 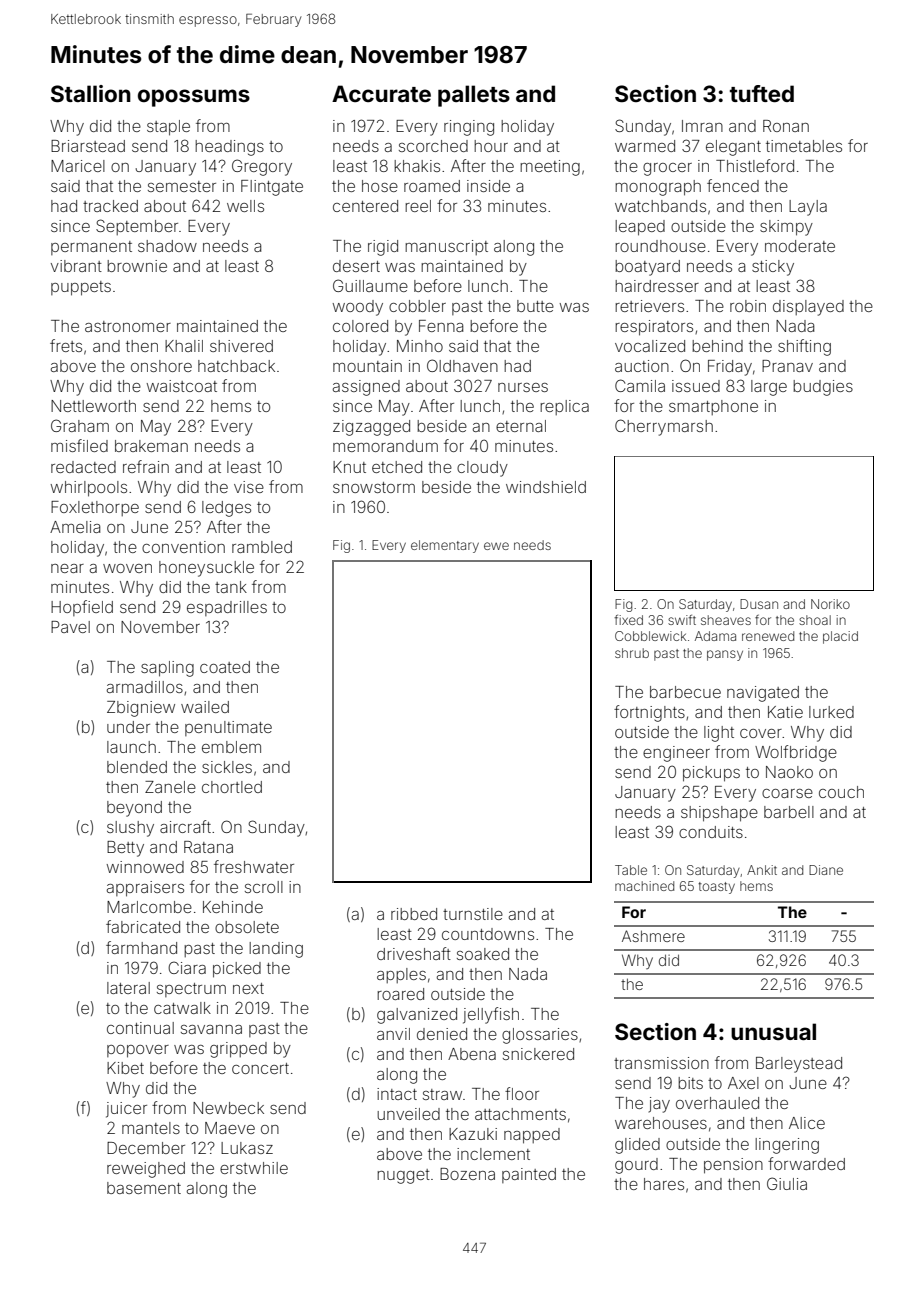 What do you see at coordinates (649, 713) in the page?
I see `fortnights` at bounding box center [649, 713].
